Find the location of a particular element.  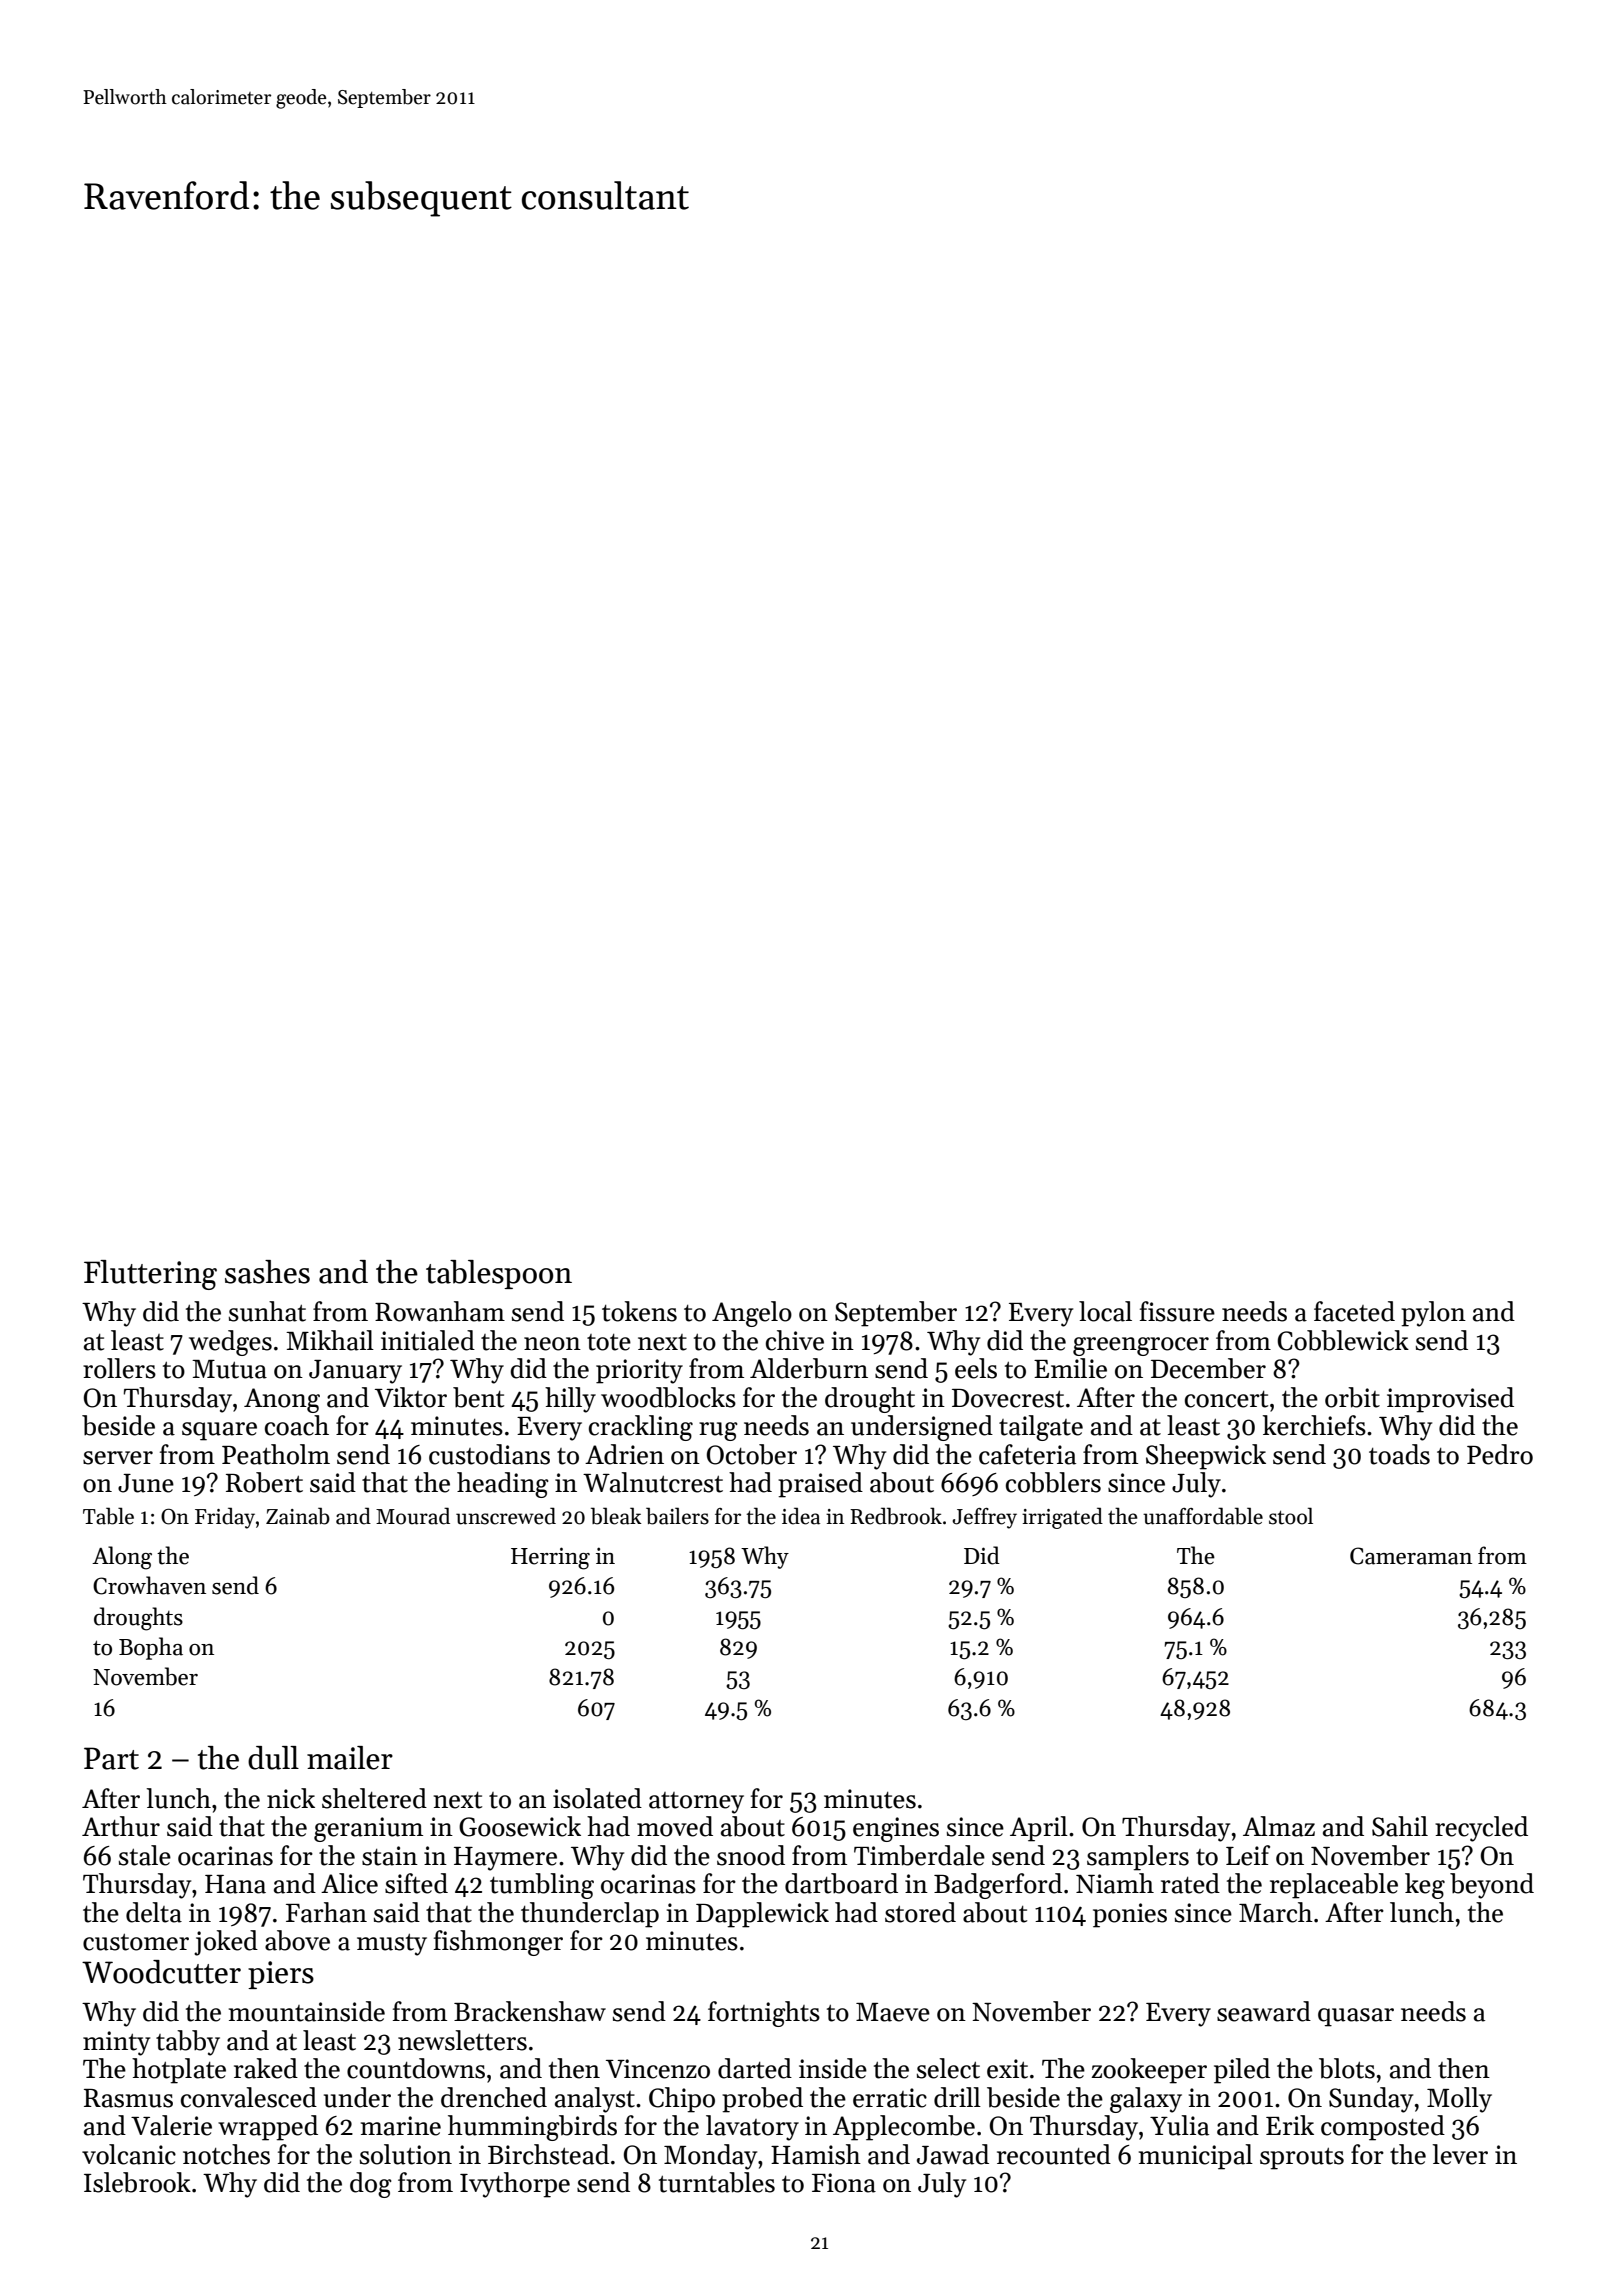

June is located at coordinates (146, 1483).
